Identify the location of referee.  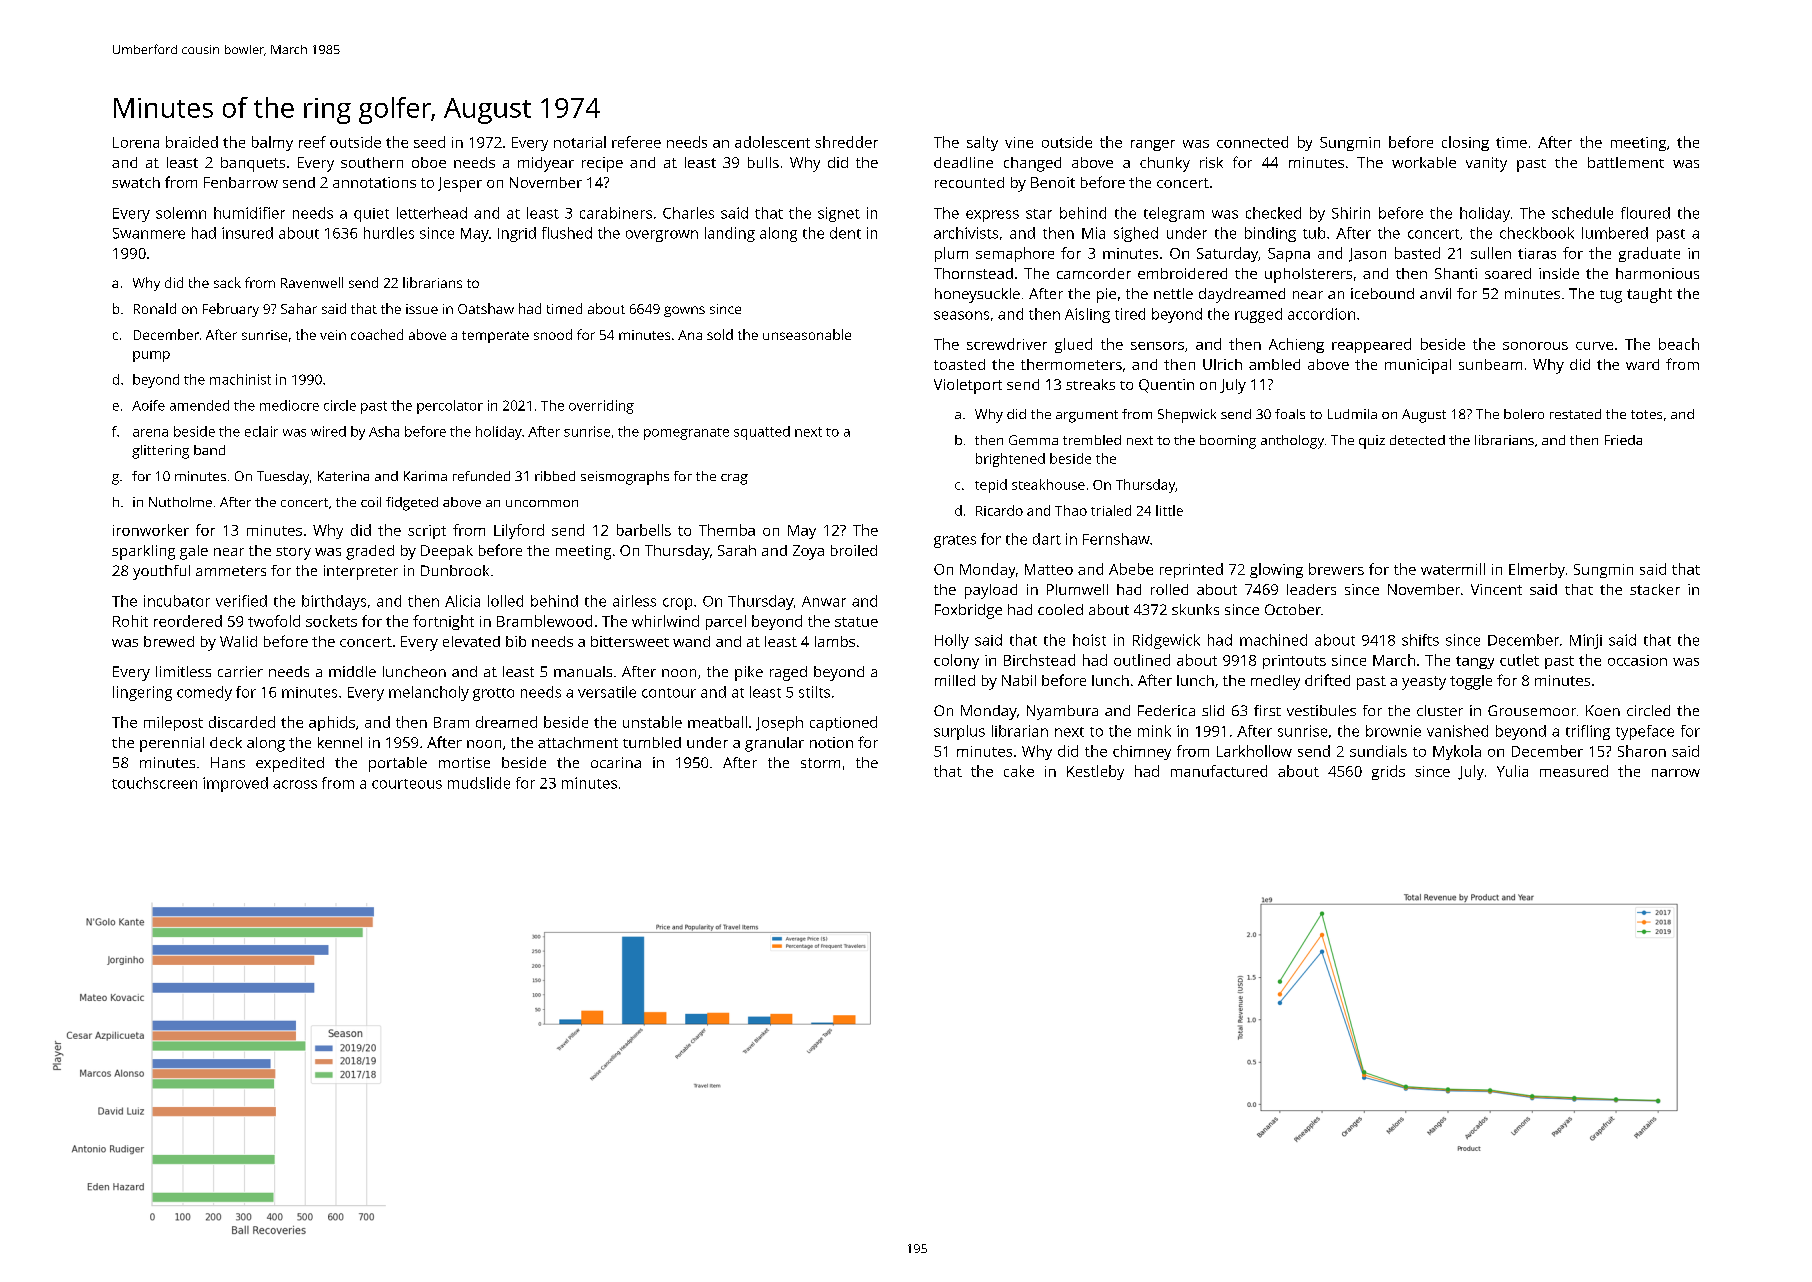
(636, 142).
